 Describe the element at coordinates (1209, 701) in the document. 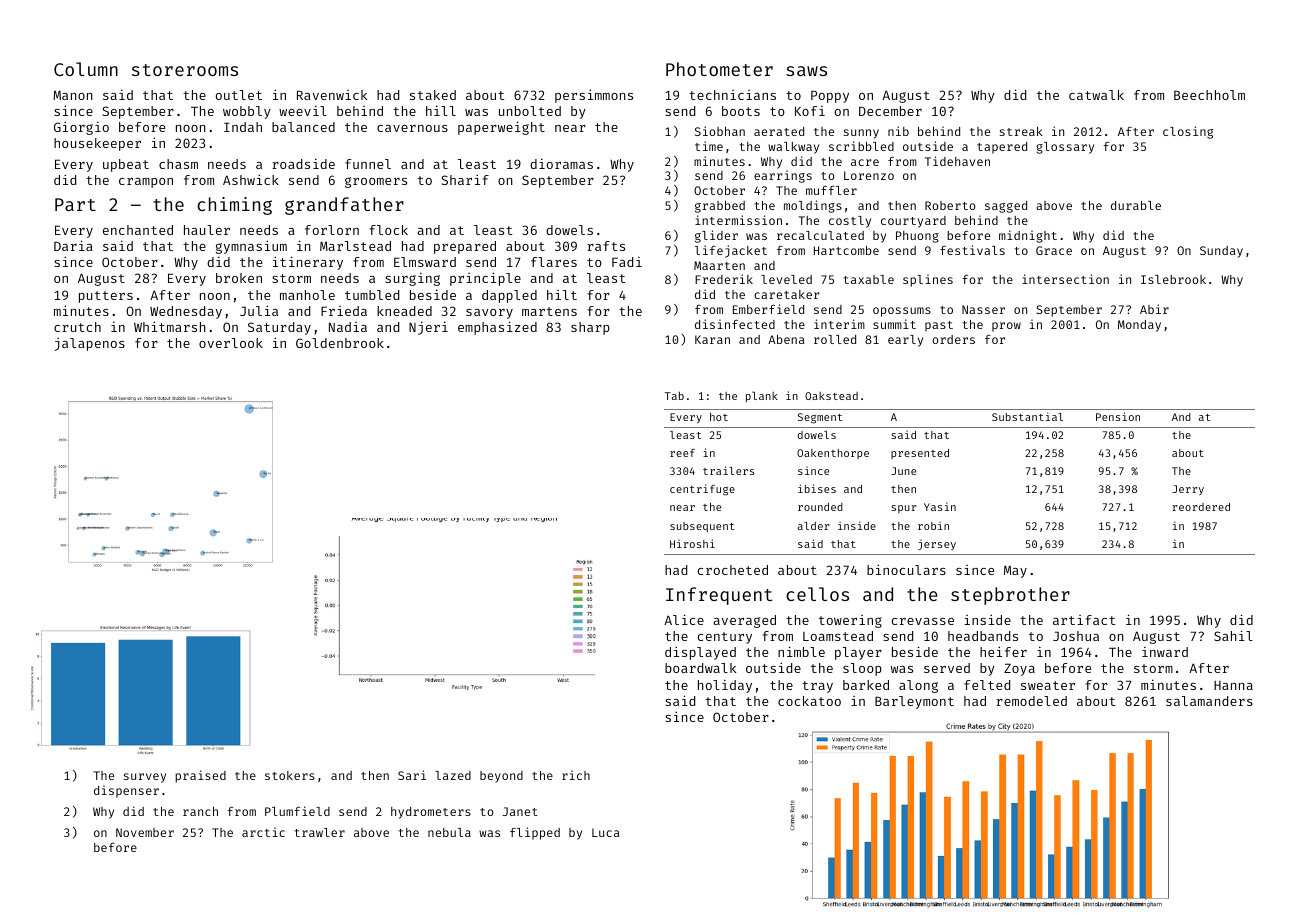

I see `salamanders` at that location.
